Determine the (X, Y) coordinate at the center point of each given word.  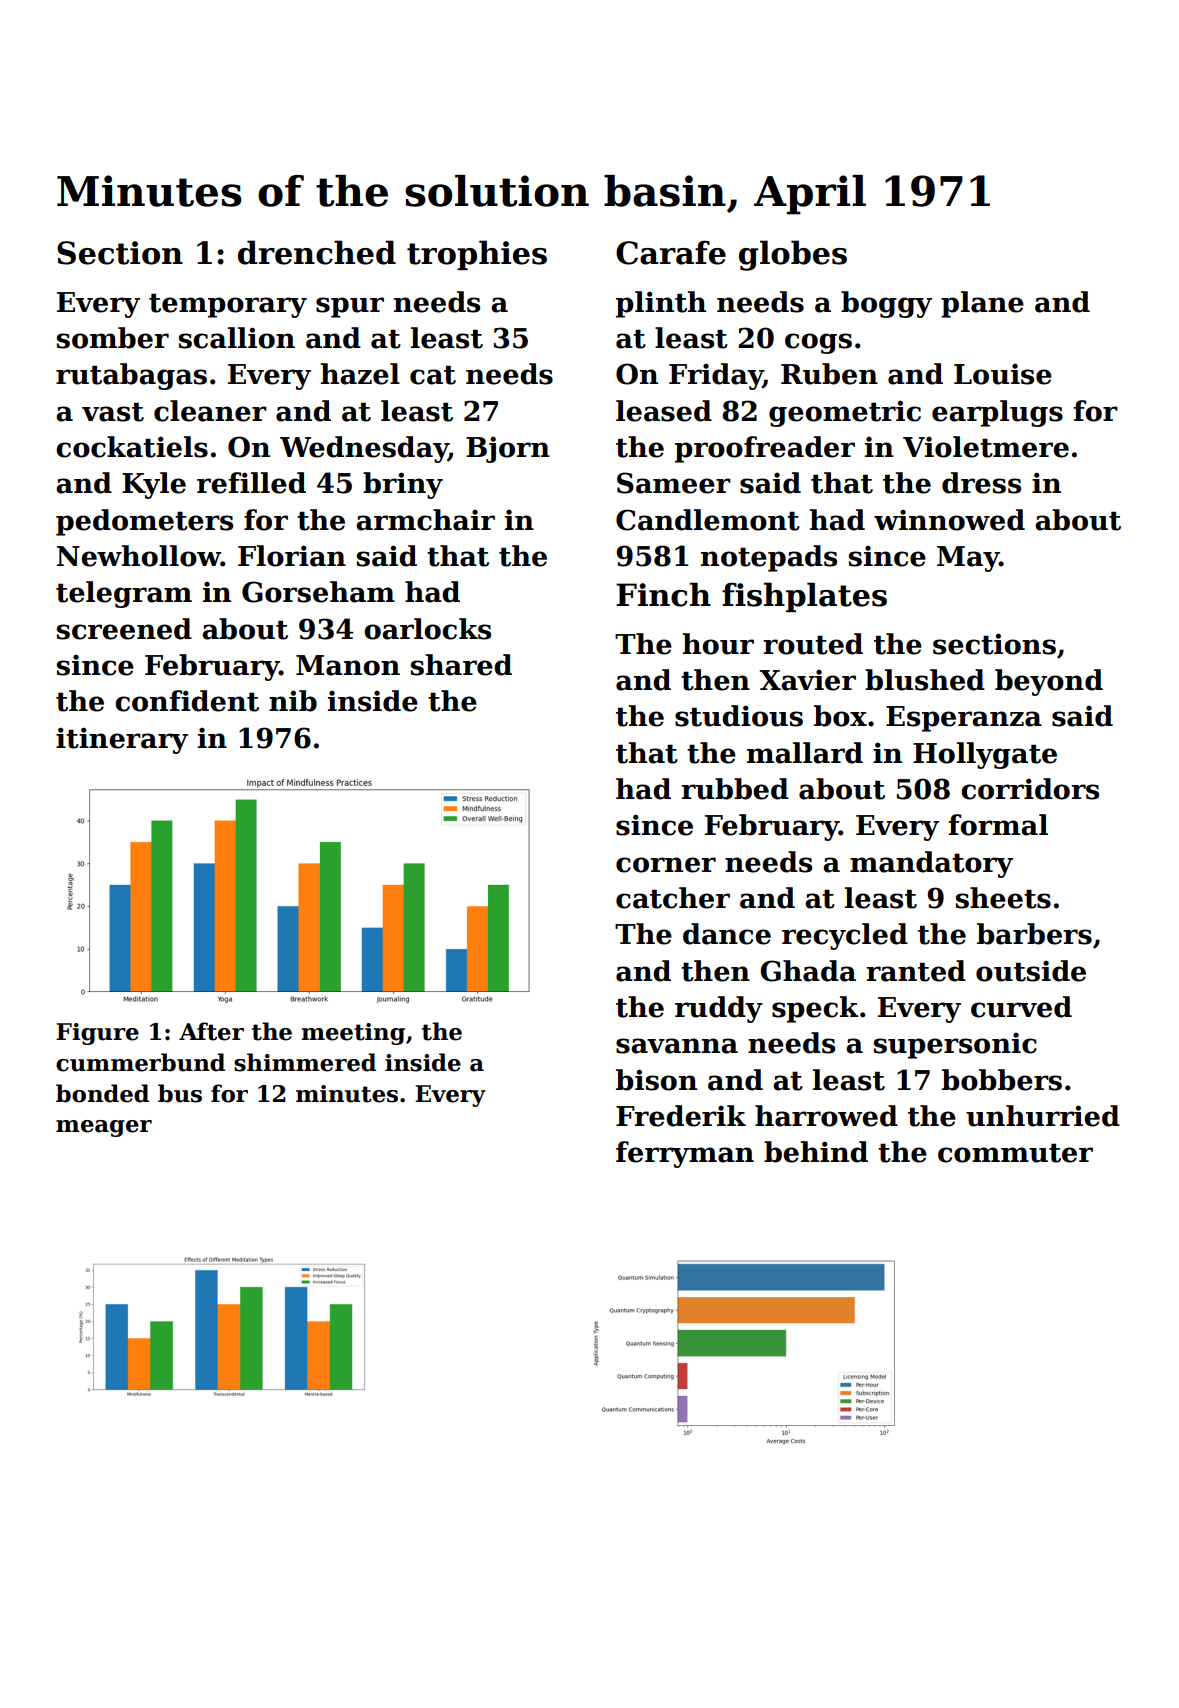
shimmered (305, 1062)
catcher (673, 898)
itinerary (122, 740)
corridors (1030, 789)
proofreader (765, 449)
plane (982, 304)
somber (113, 338)
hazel (360, 374)
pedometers (144, 522)
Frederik (681, 1116)
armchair (425, 520)
